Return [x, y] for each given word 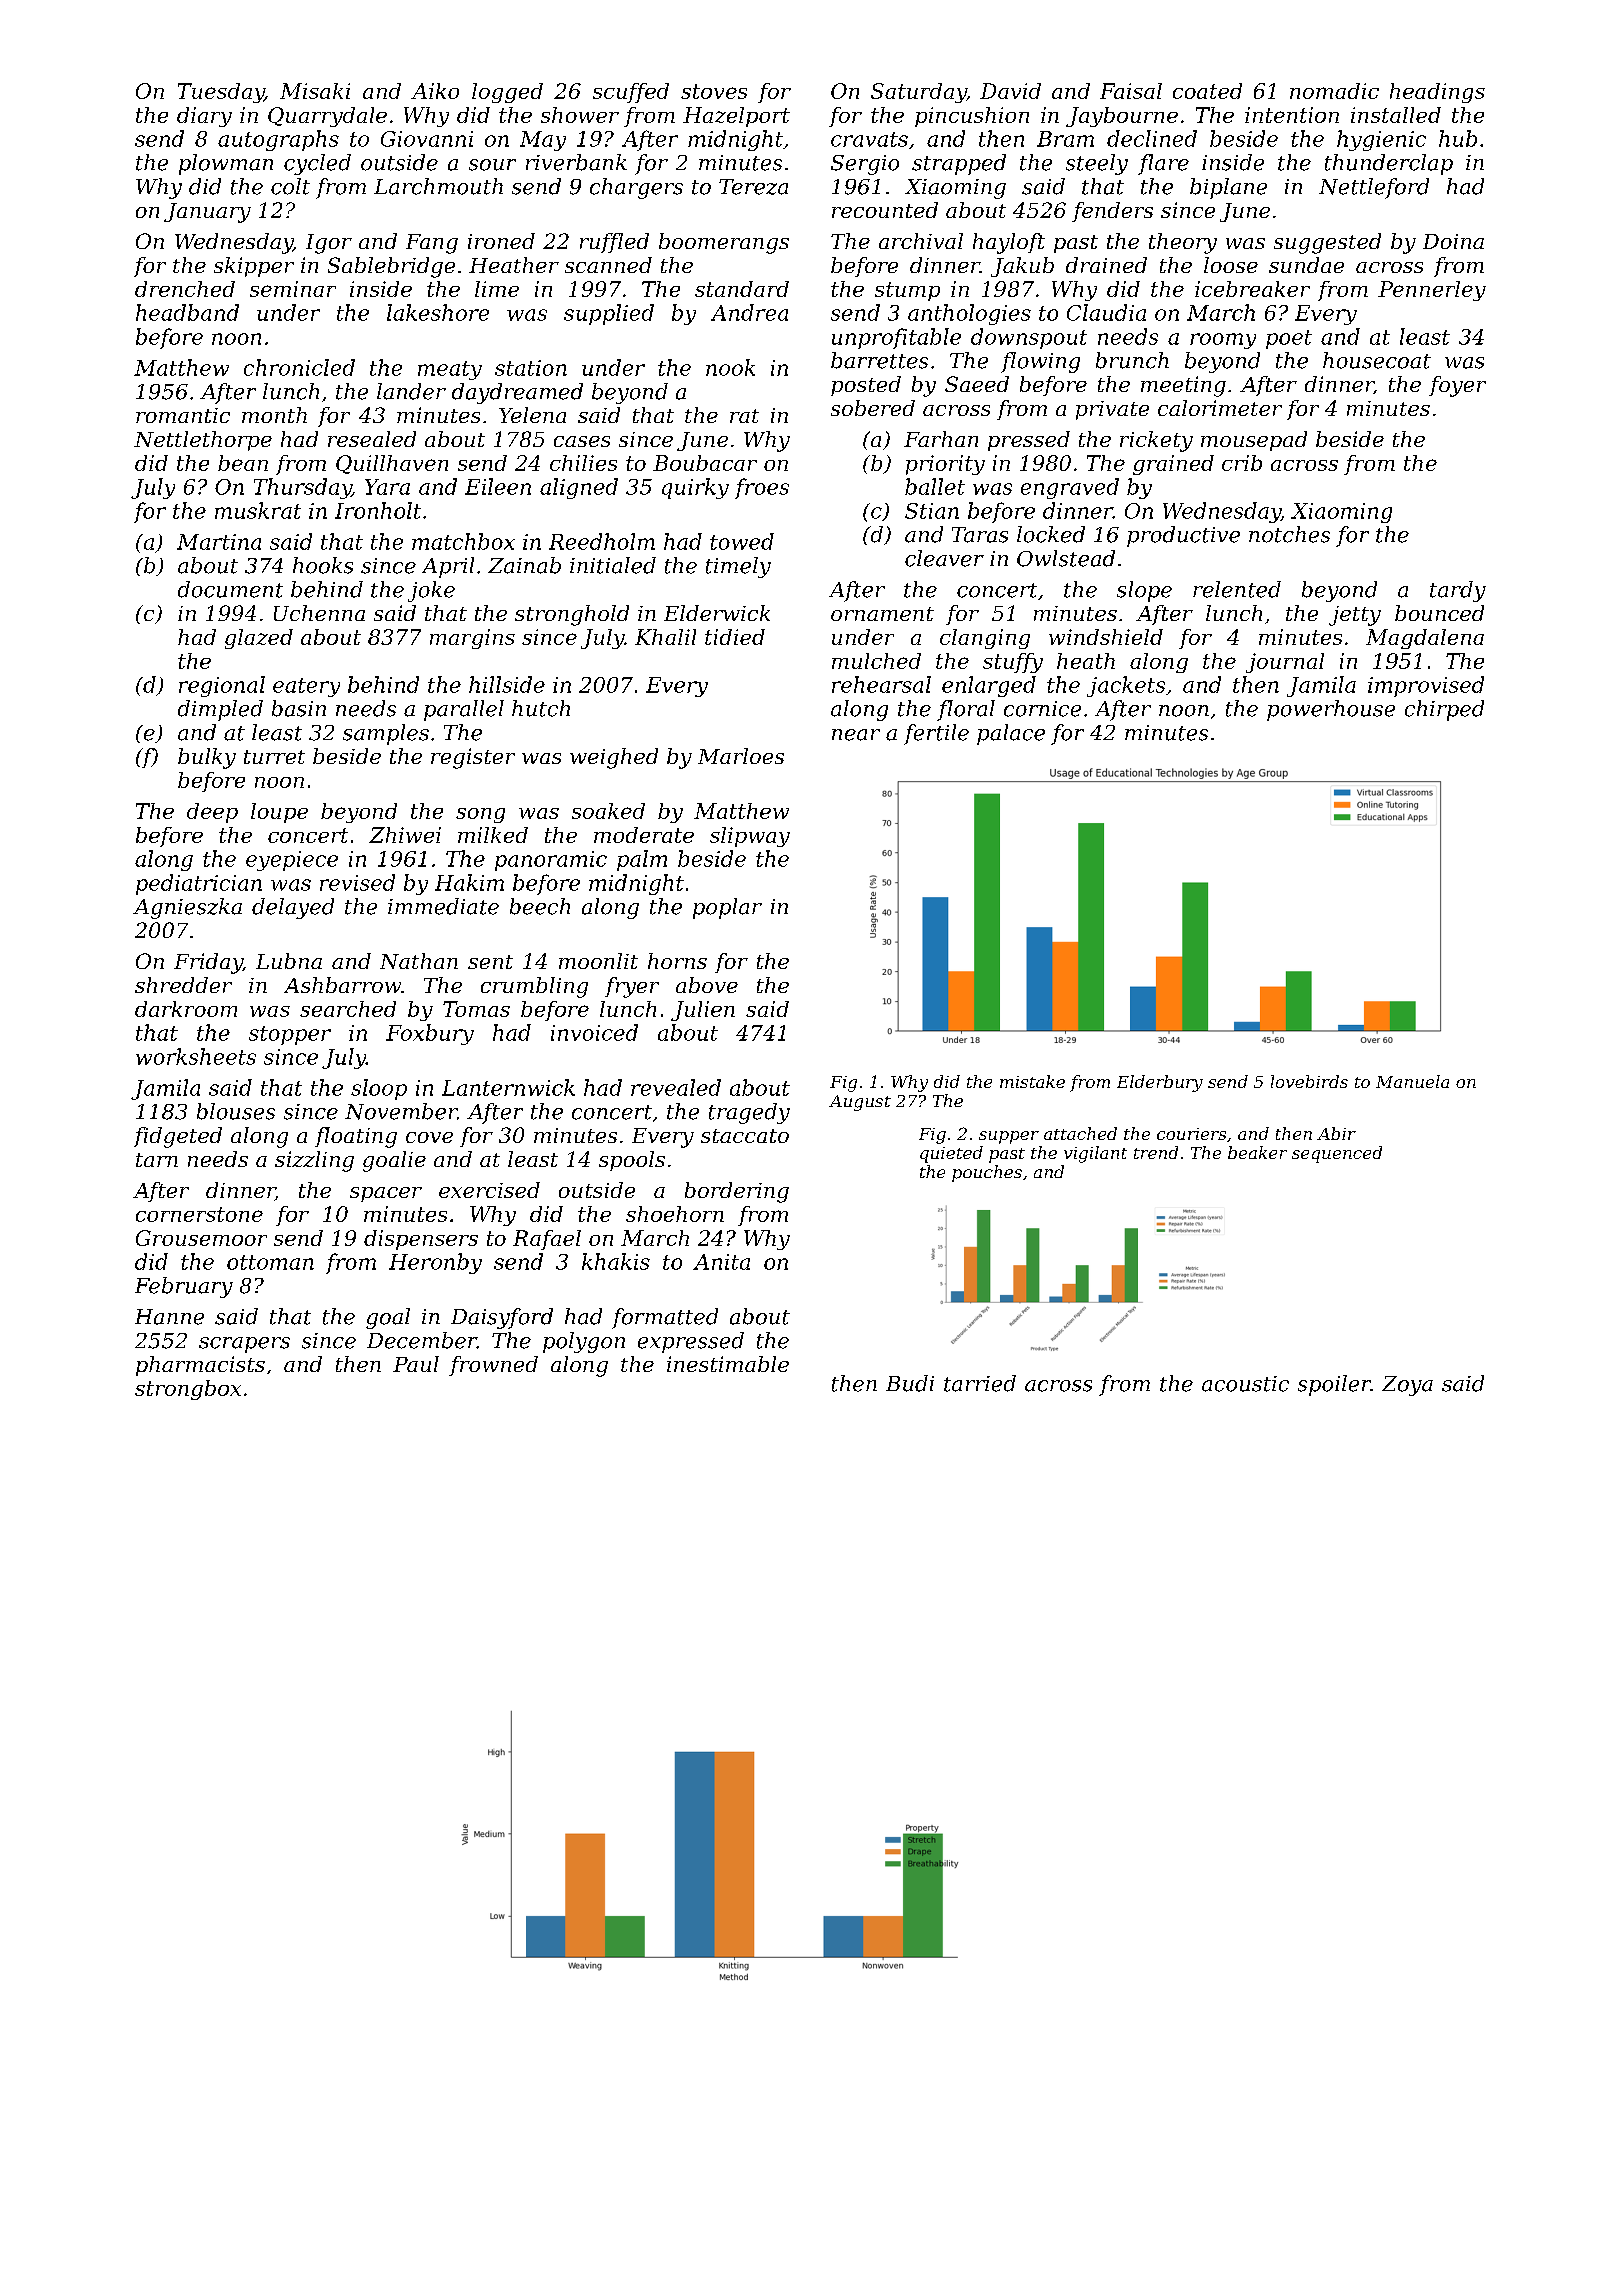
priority [945, 465]
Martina [219, 542]
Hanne [169, 1317]
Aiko [435, 91]
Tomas [476, 1009]
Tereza [753, 187]
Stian [932, 511]
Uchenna [319, 613]
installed [1396, 115]
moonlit [598, 961]
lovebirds [1309, 1081]
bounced [1439, 613]
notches [1289, 534]
